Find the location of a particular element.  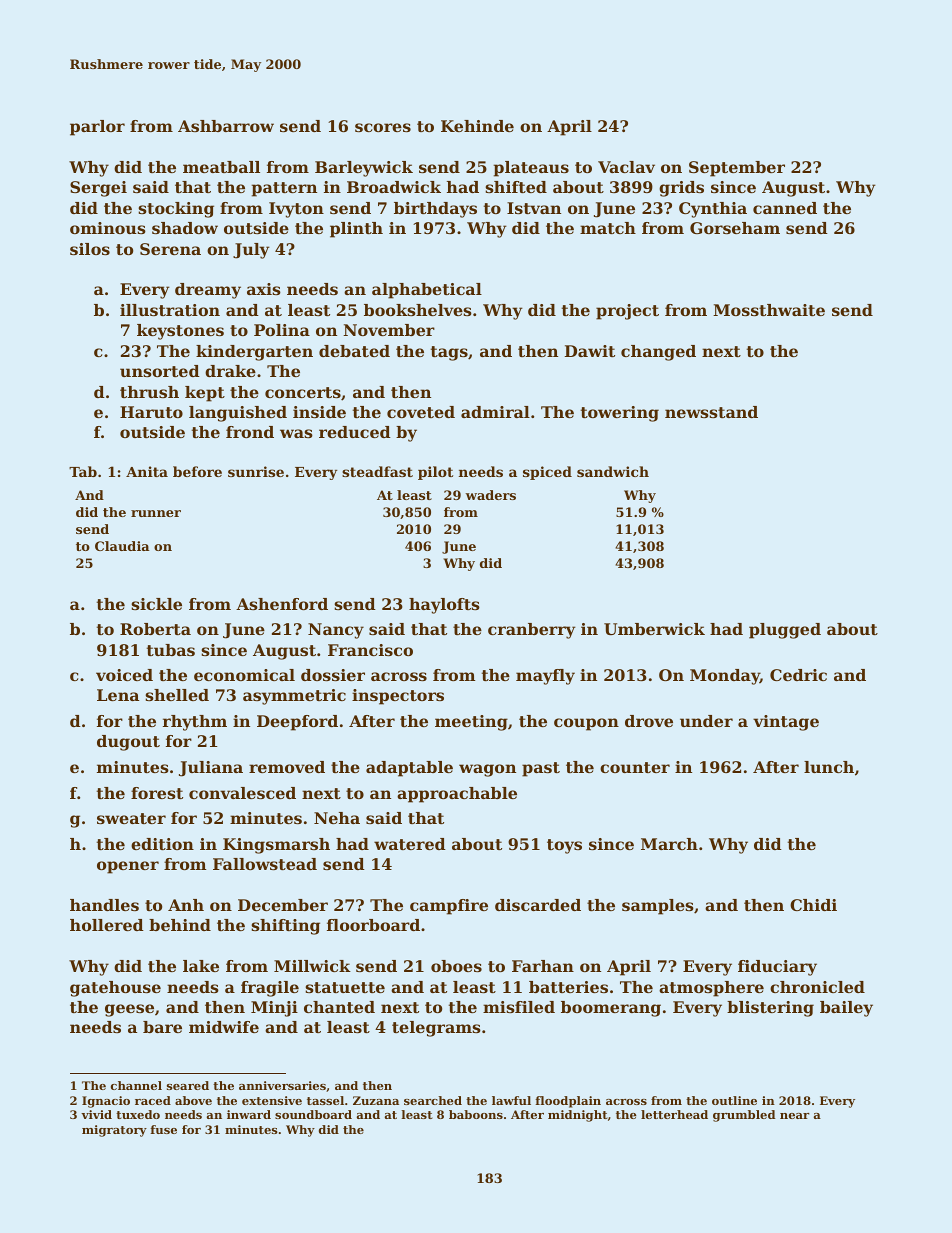

migratory is located at coordinates (114, 1131).
